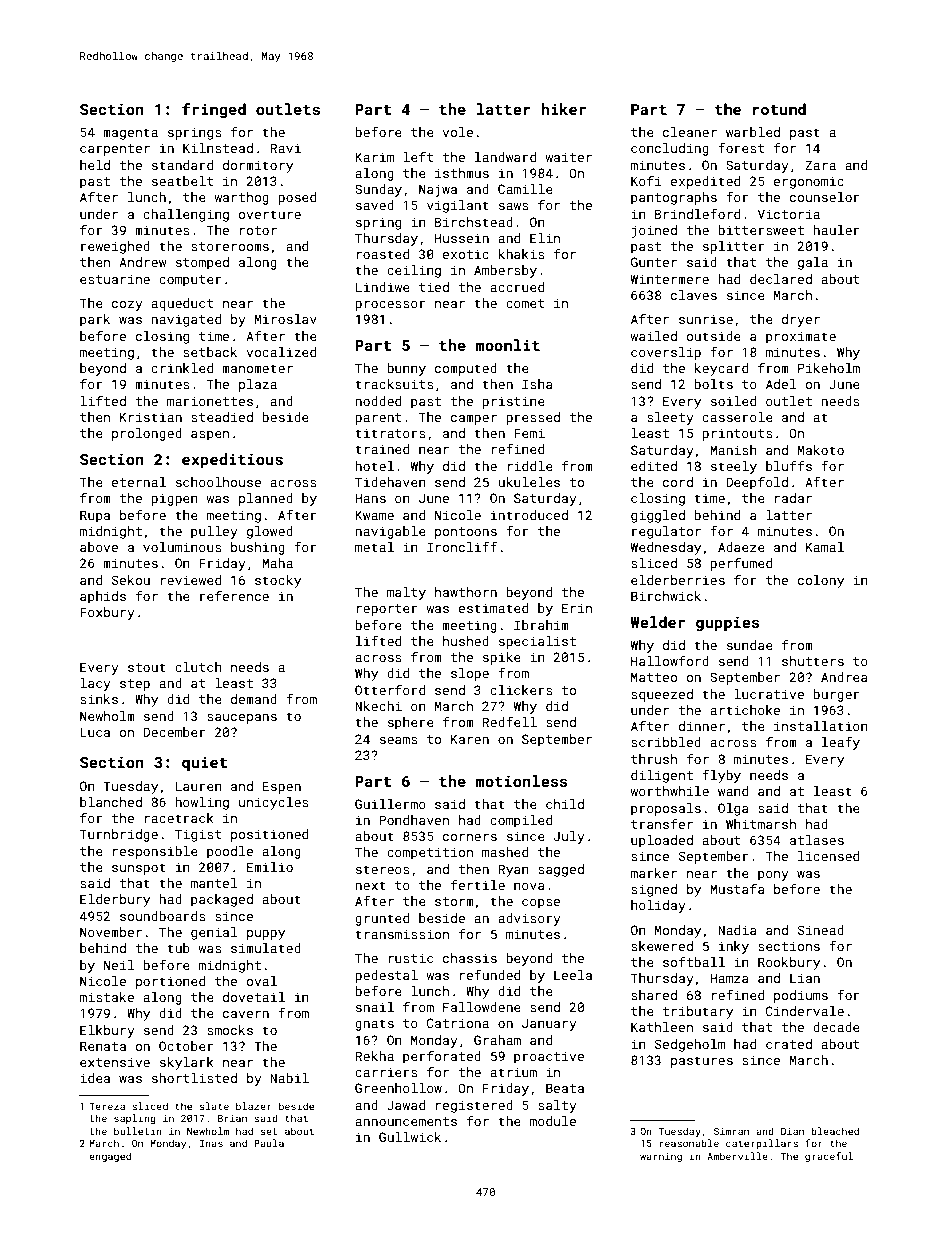 The width and height of the screenshot is (952, 1233). Describe the element at coordinates (370, 498) in the screenshot. I see `Hans` at that location.
